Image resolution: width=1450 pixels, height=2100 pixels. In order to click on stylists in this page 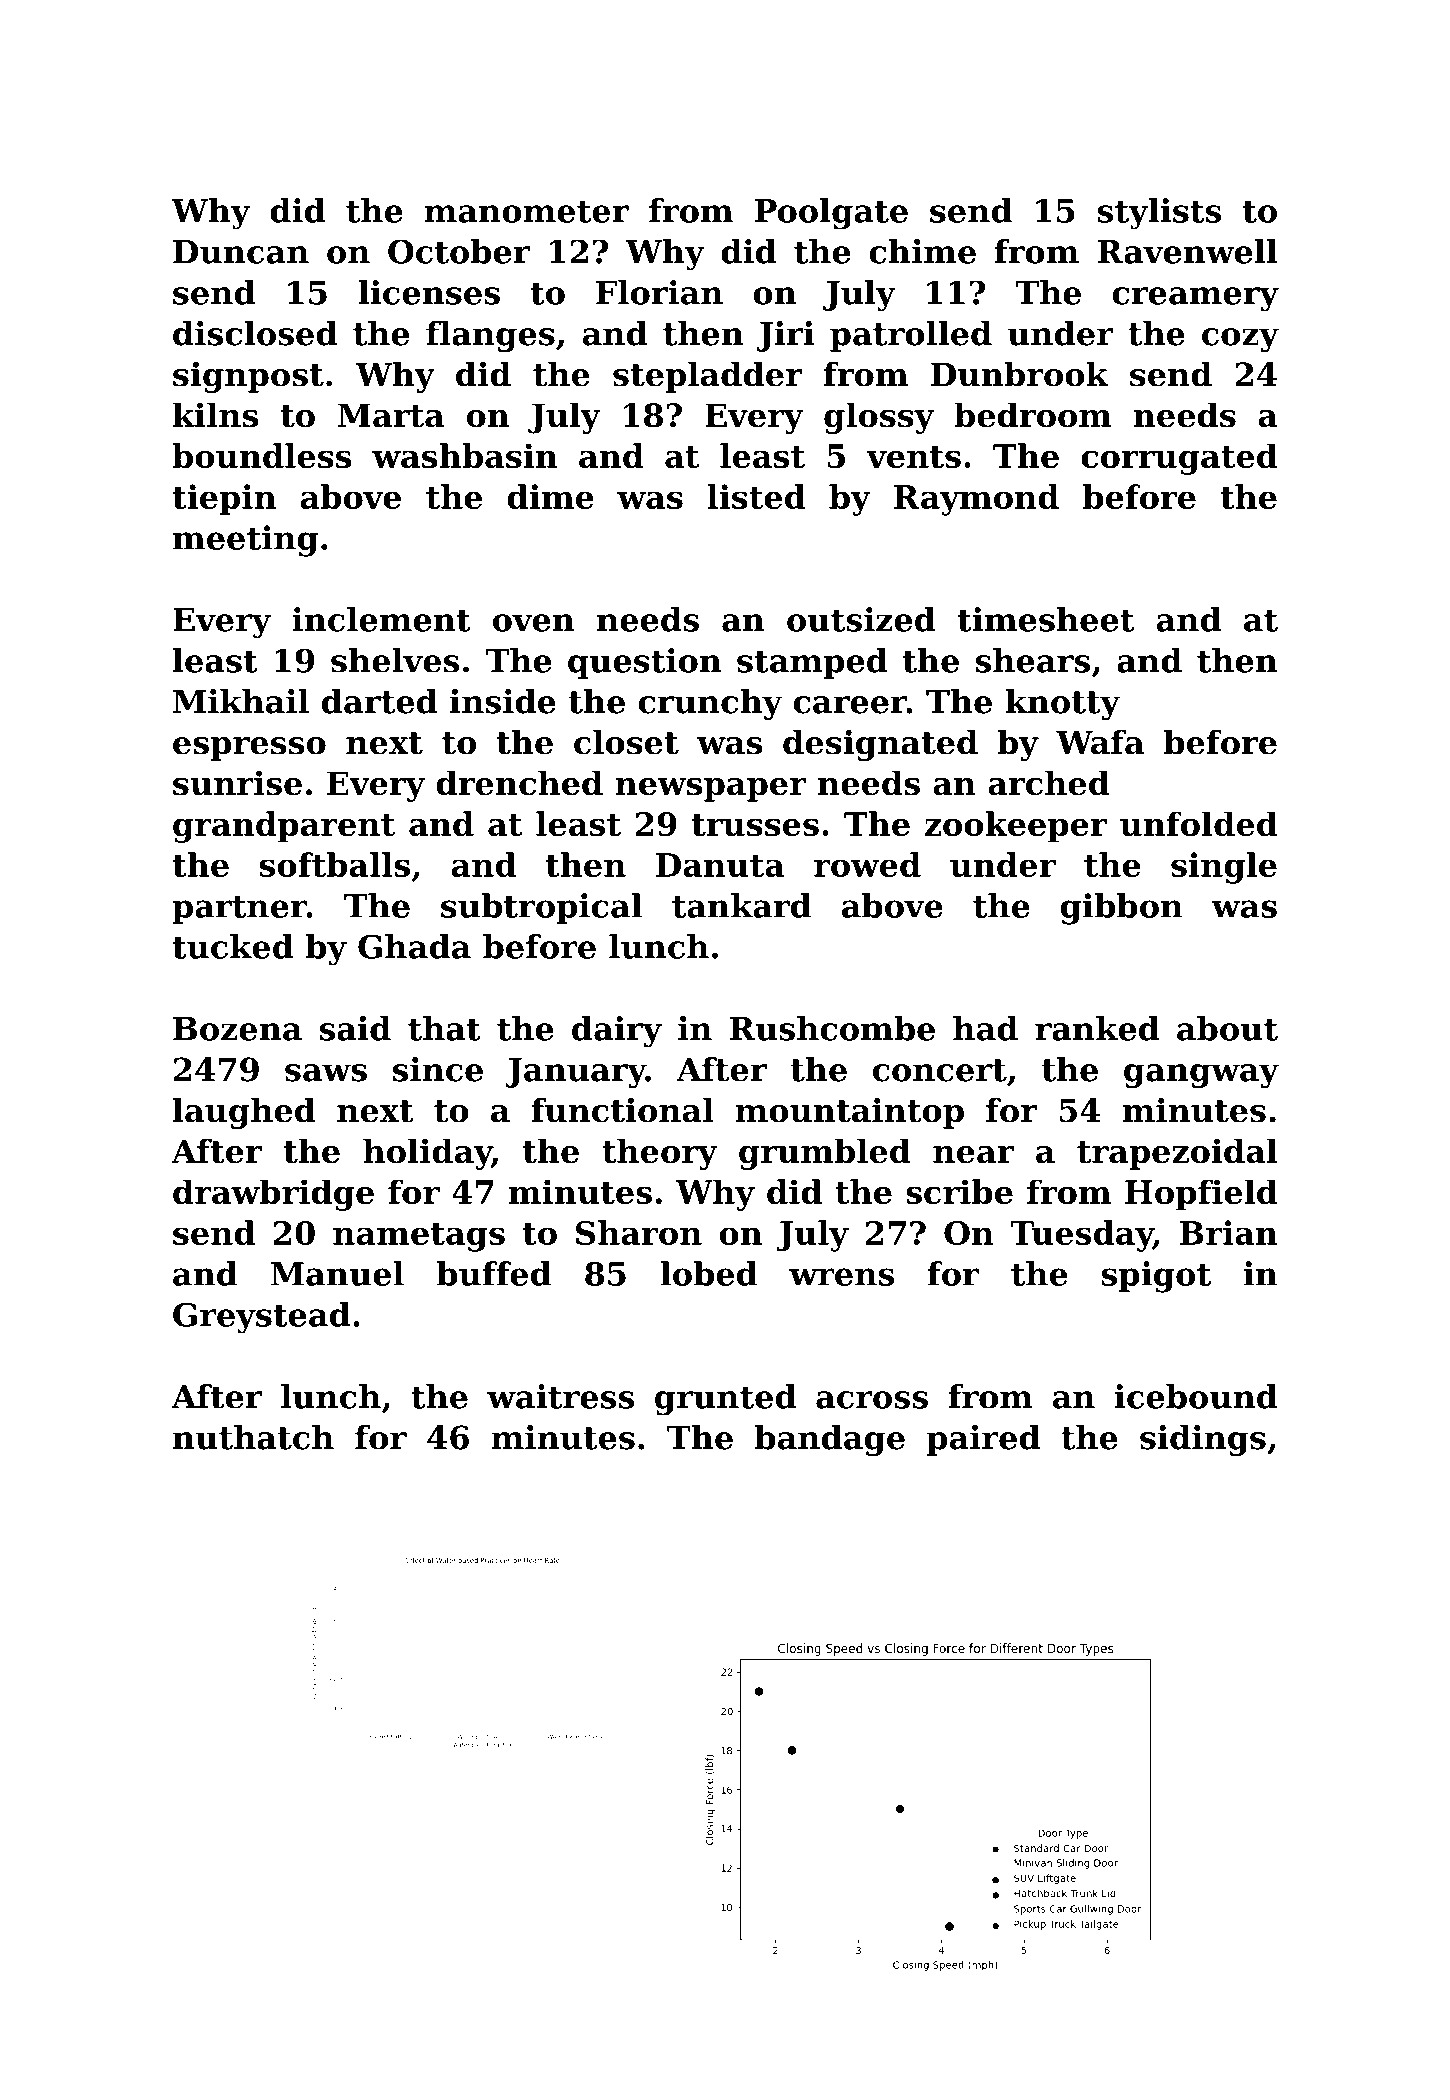, I will do `click(1159, 214)`.
